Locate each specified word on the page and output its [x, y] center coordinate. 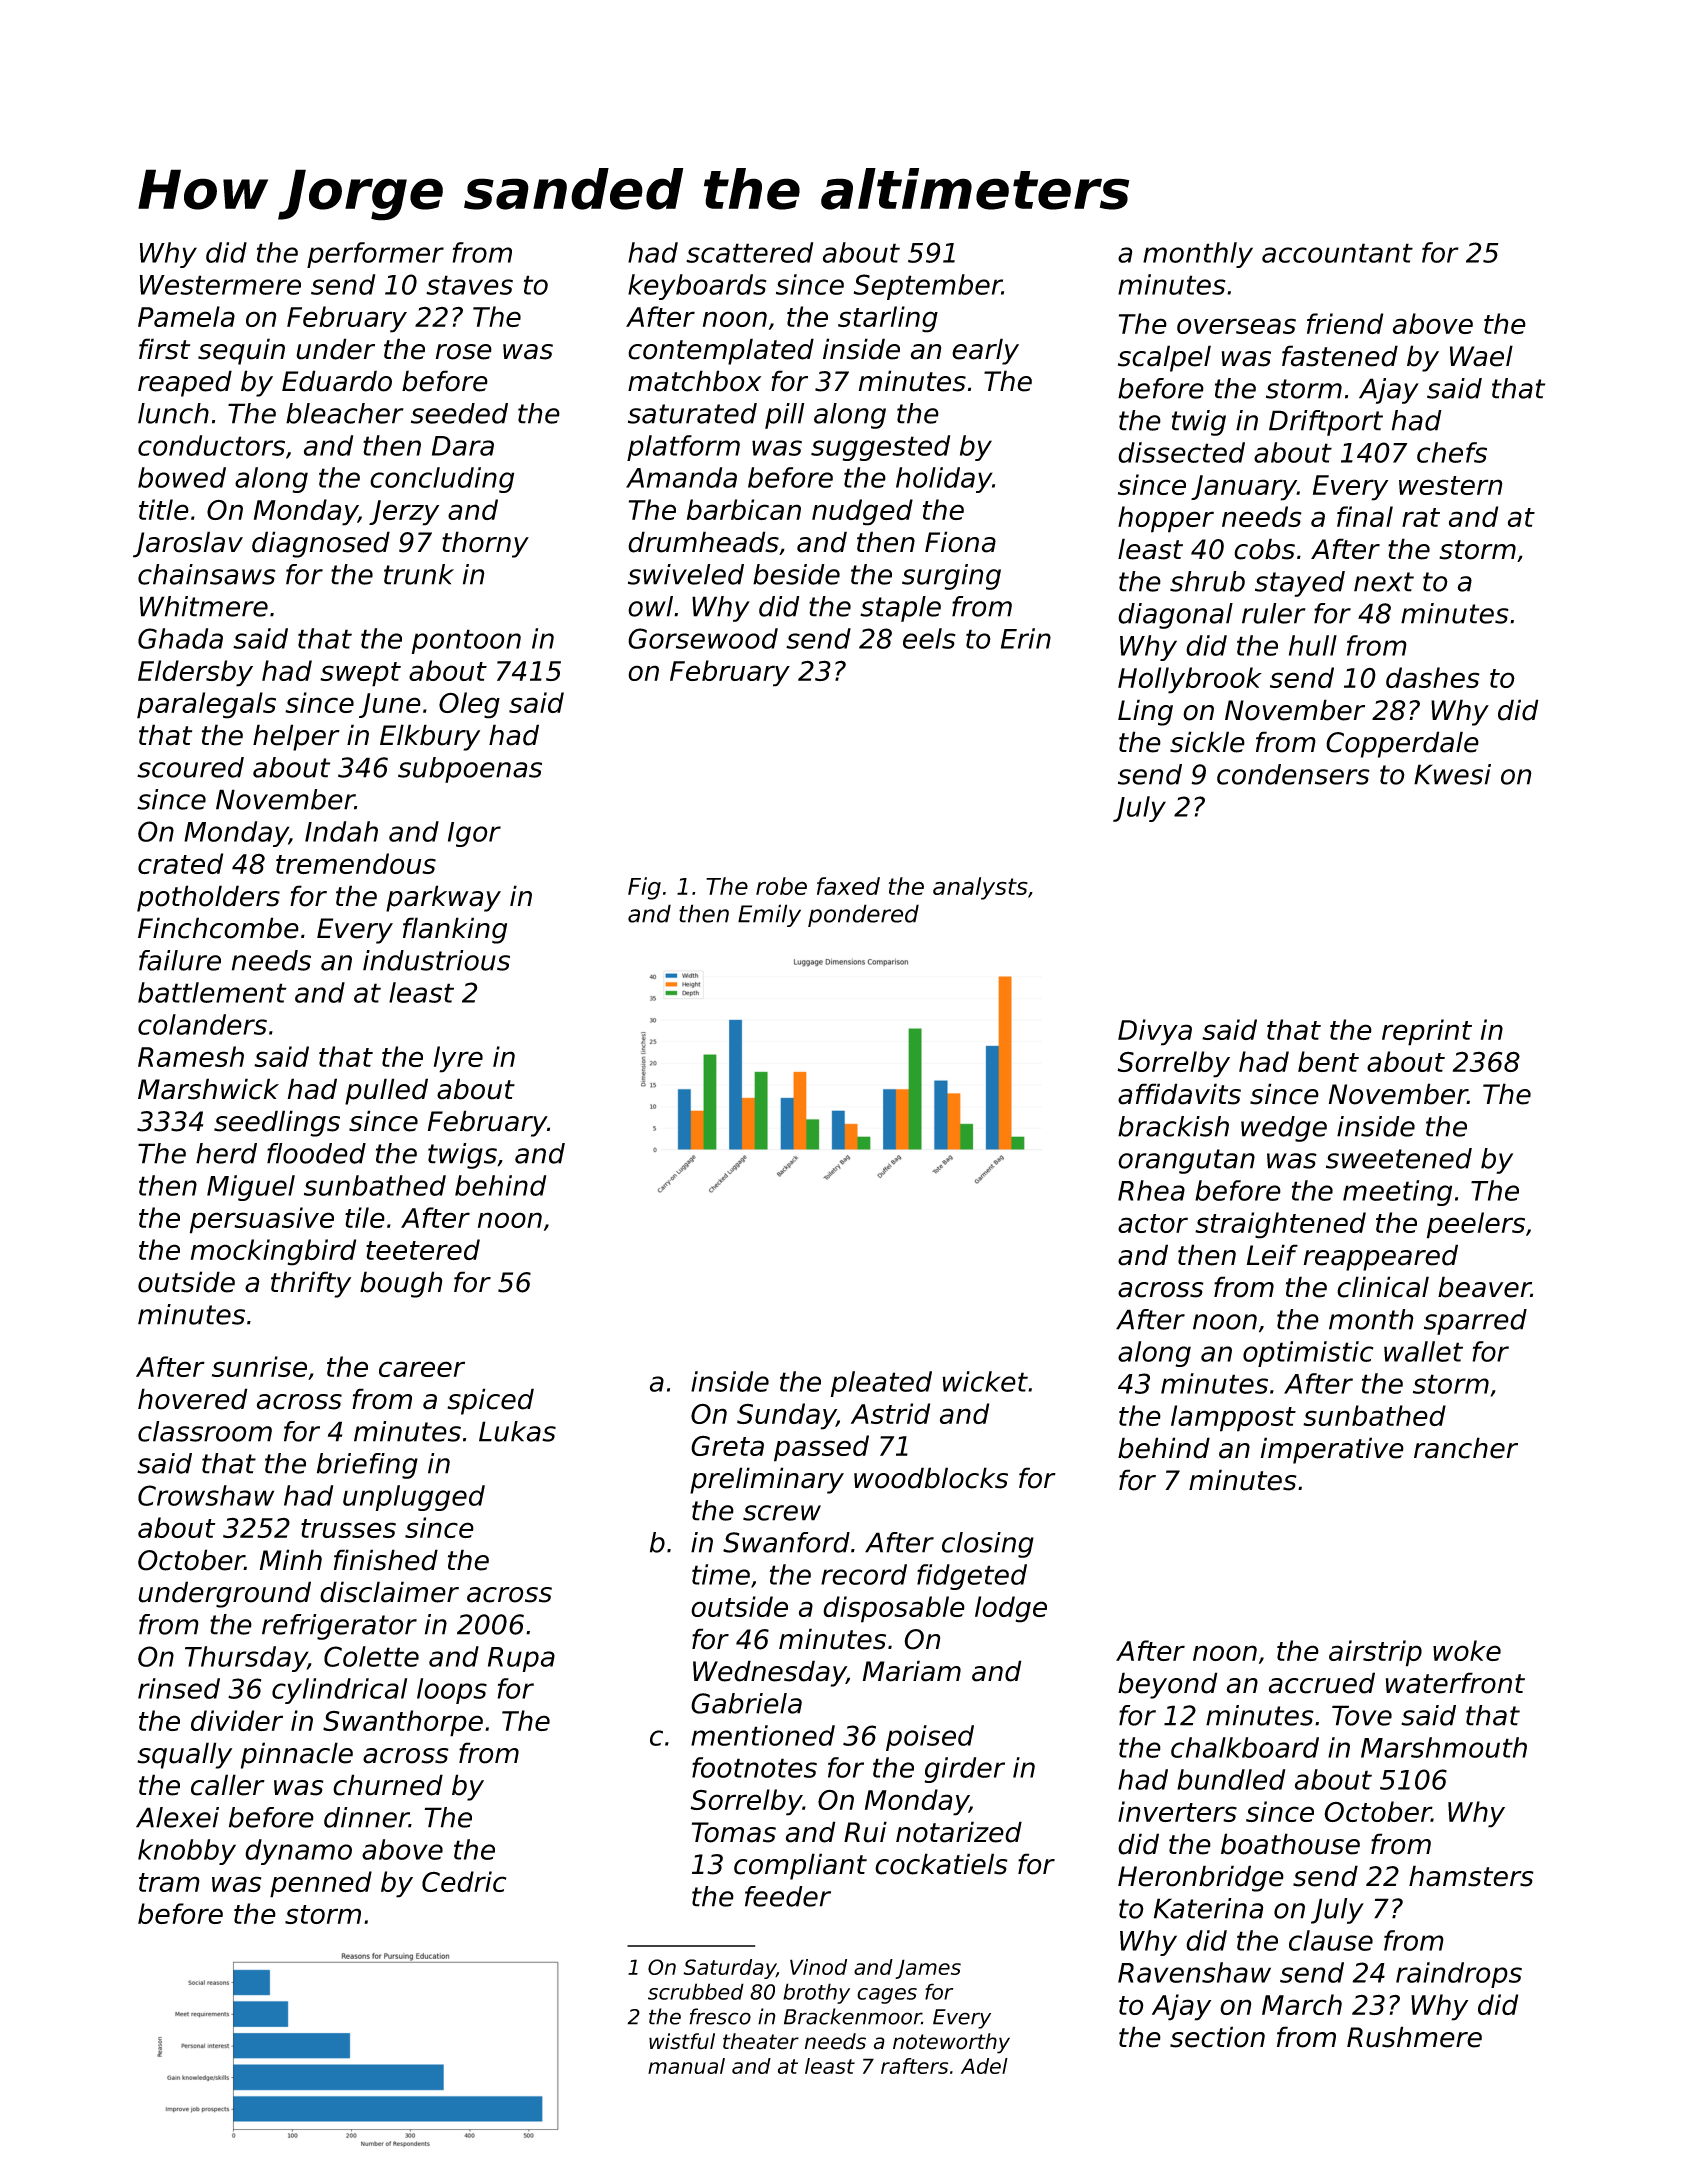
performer [375, 255]
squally [184, 1755]
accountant [1337, 253]
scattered [749, 252]
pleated [881, 1384]
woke [1467, 1650]
